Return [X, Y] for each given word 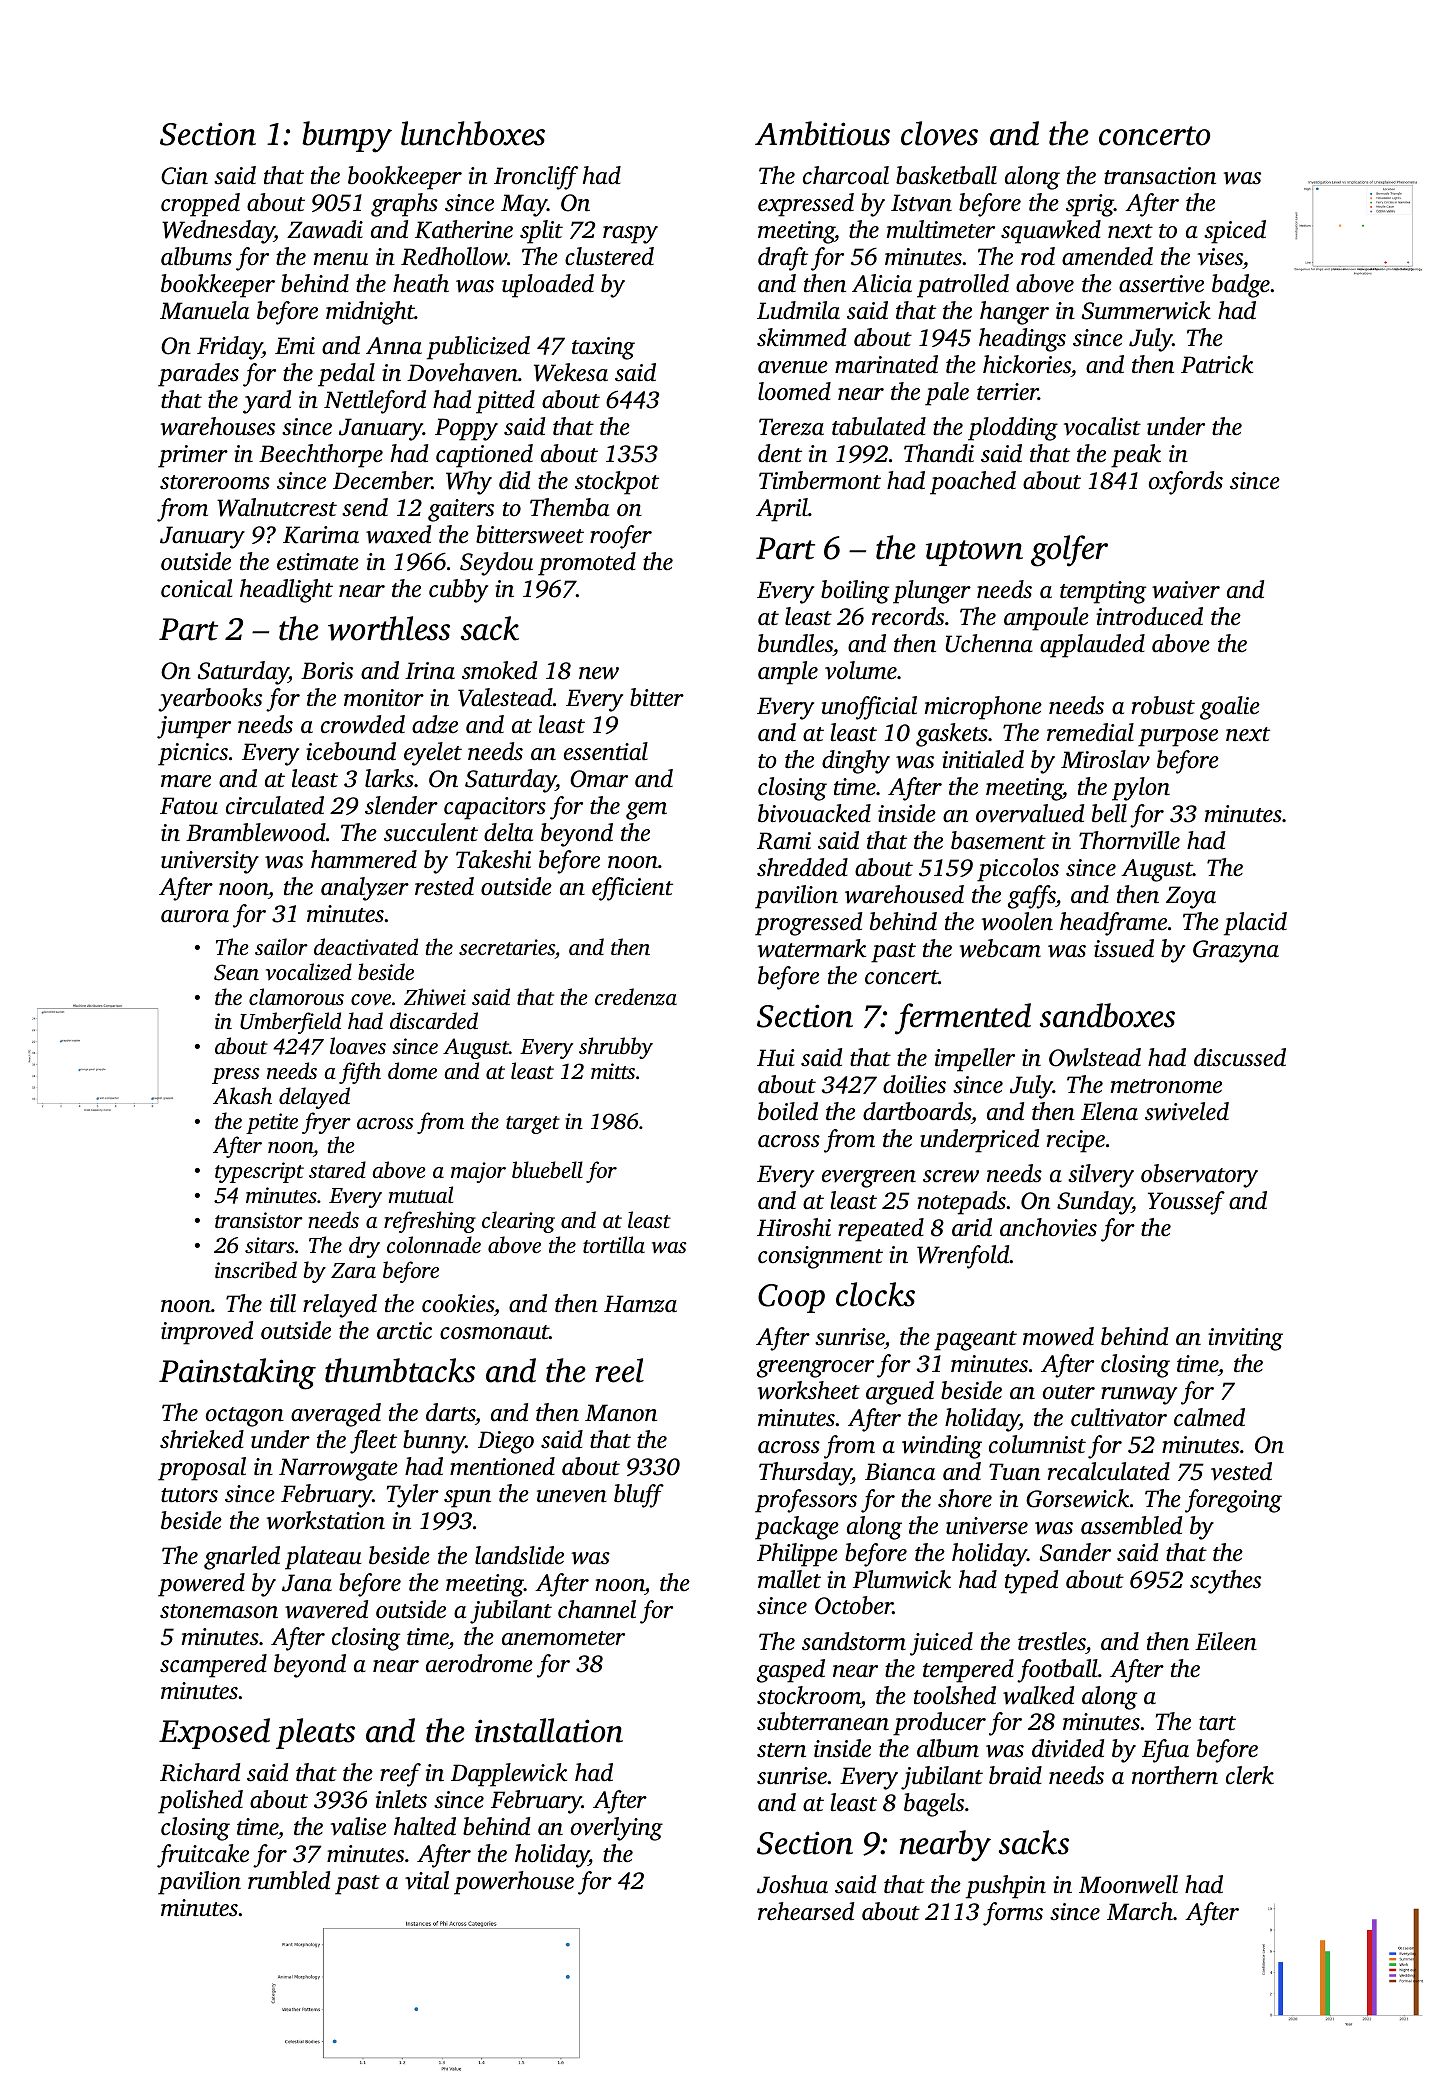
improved [207, 1333]
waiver [1186, 590]
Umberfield [290, 1023]
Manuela [204, 310]
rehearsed [806, 1911]
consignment [820, 1257]
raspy [630, 235]
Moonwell [1128, 1884]
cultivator [1119, 1417]
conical [196, 588]
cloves [939, 133]
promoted [587, 564]
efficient [632, 889]
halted [425, 1826]
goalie [1230, 708]
